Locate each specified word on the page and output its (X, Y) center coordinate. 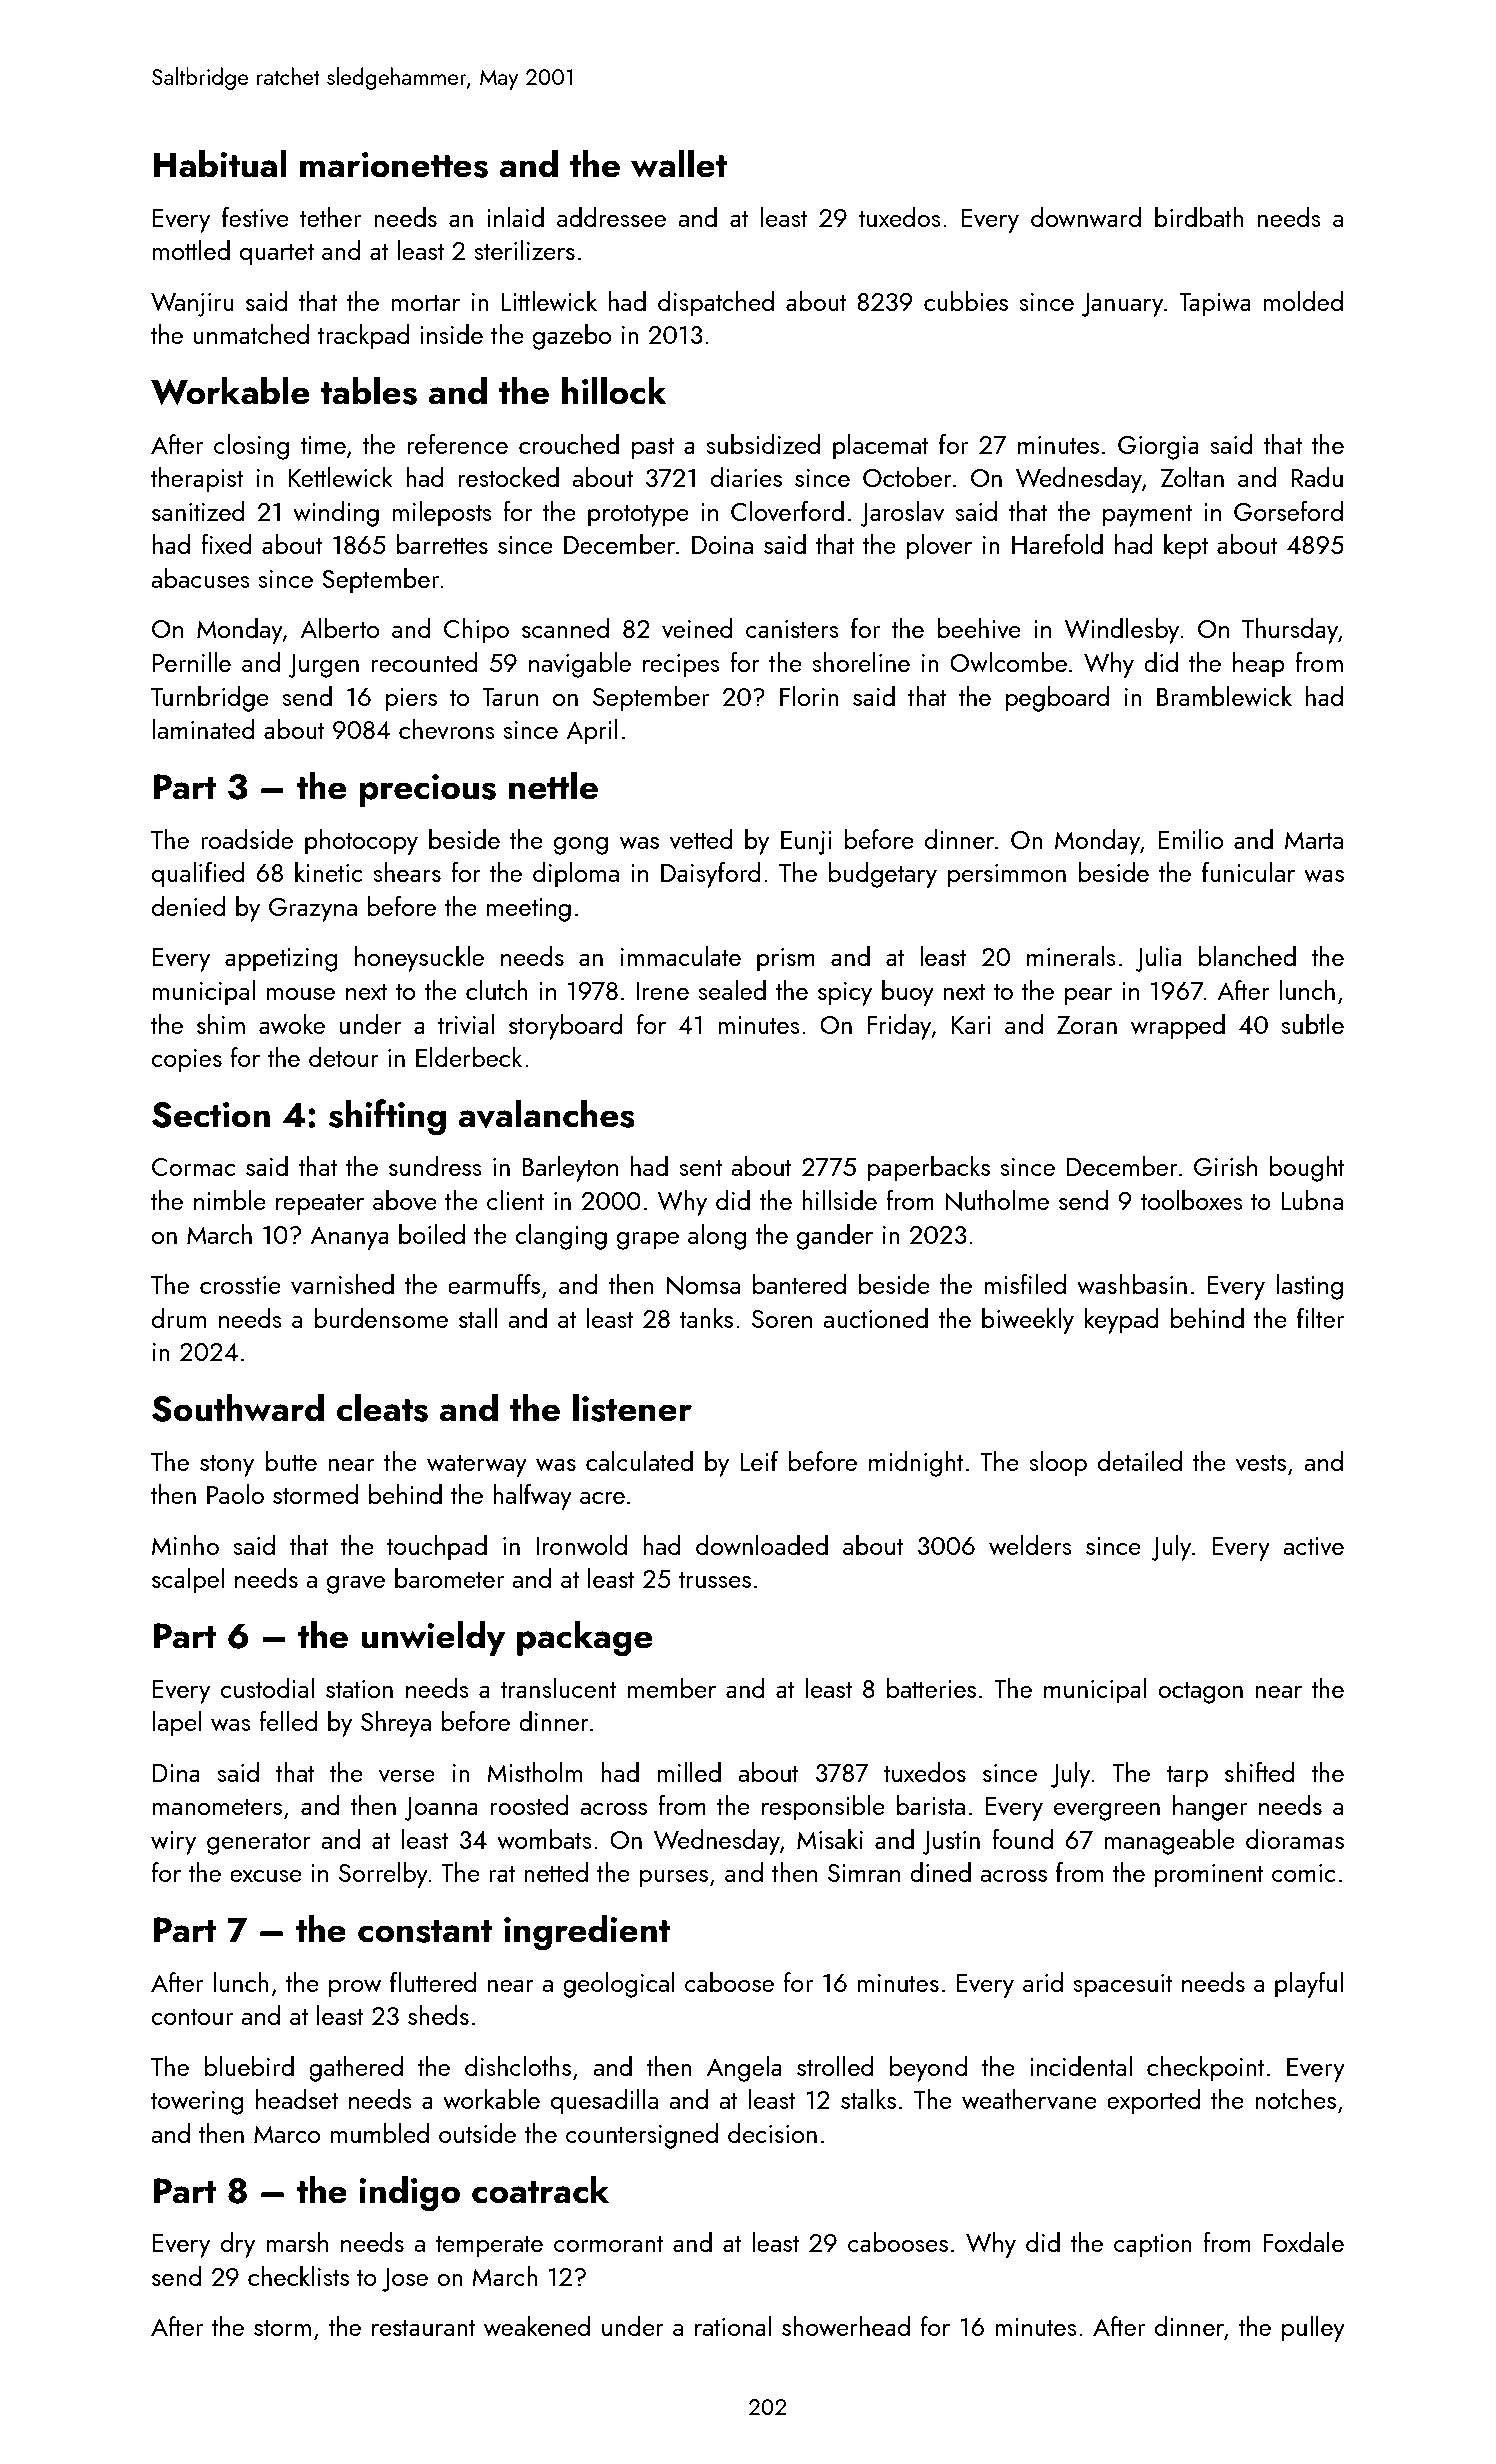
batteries (931, 1688)
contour (192, 2017)
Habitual (219, 163)
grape (648, 1241)
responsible (823, 1808)
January (1122, 305)
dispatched (716, 304)
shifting (387, 1117)
